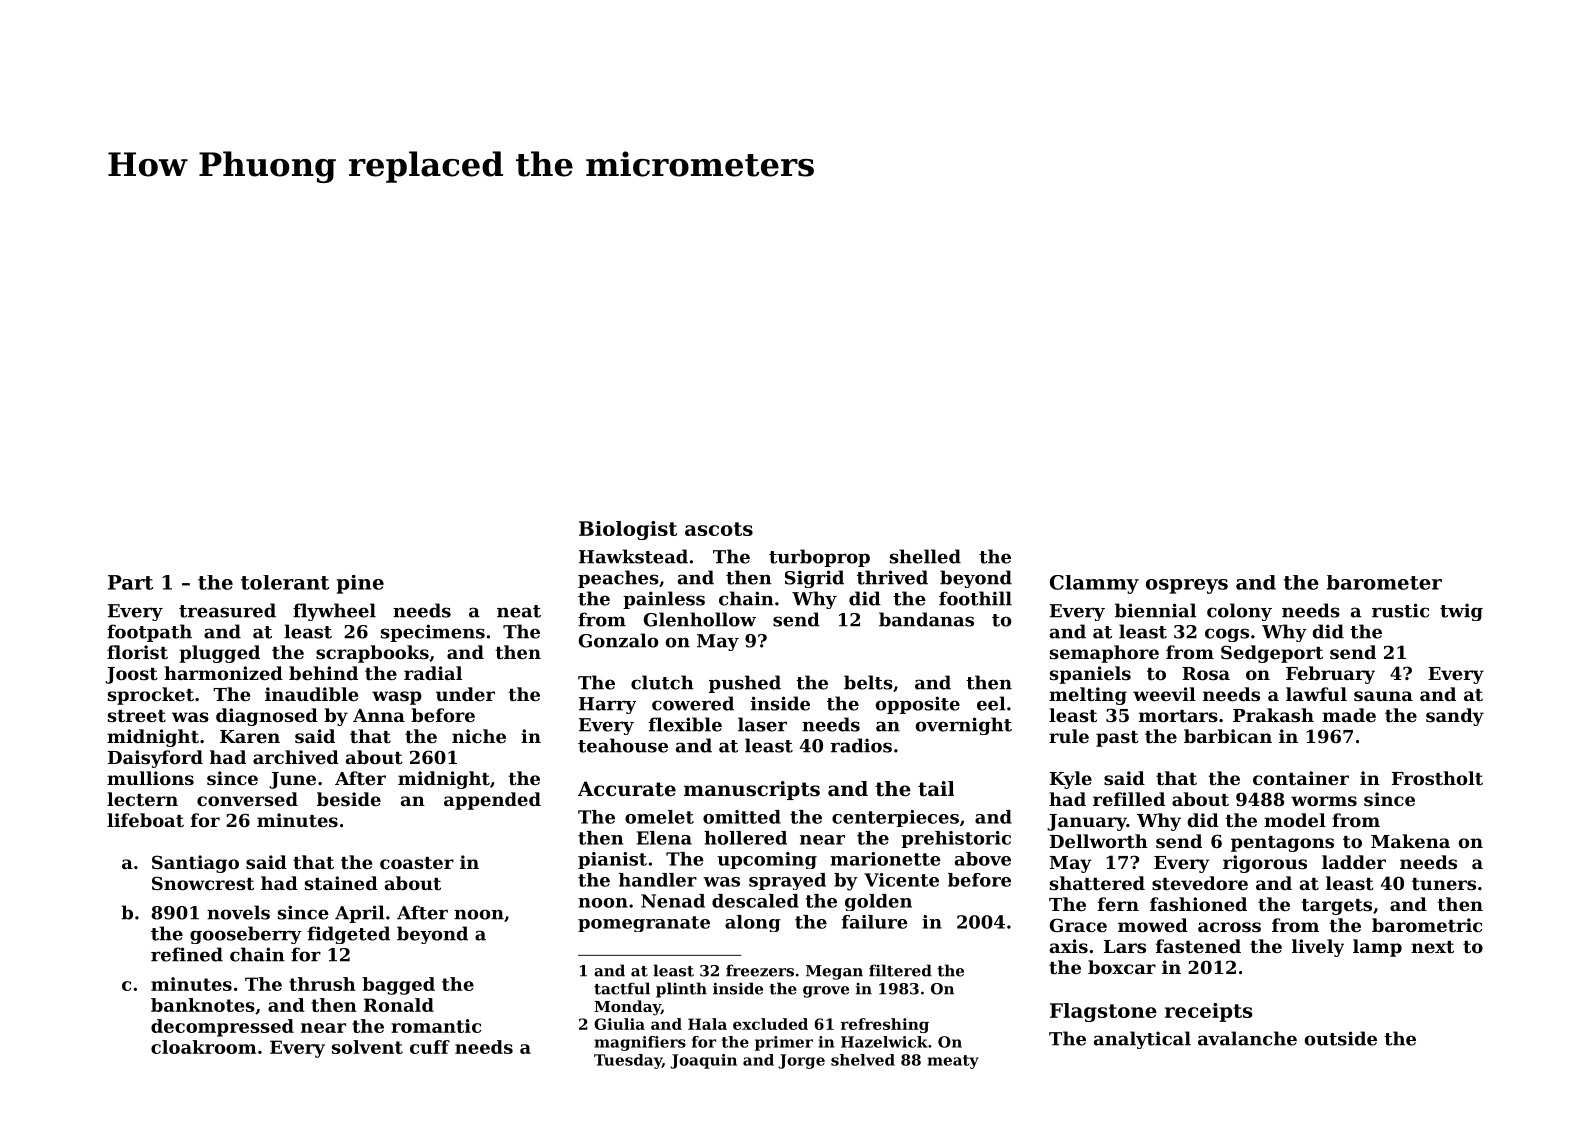  Describe the element at coordinates (762, 724) in the image. I see `laser` at that location.
